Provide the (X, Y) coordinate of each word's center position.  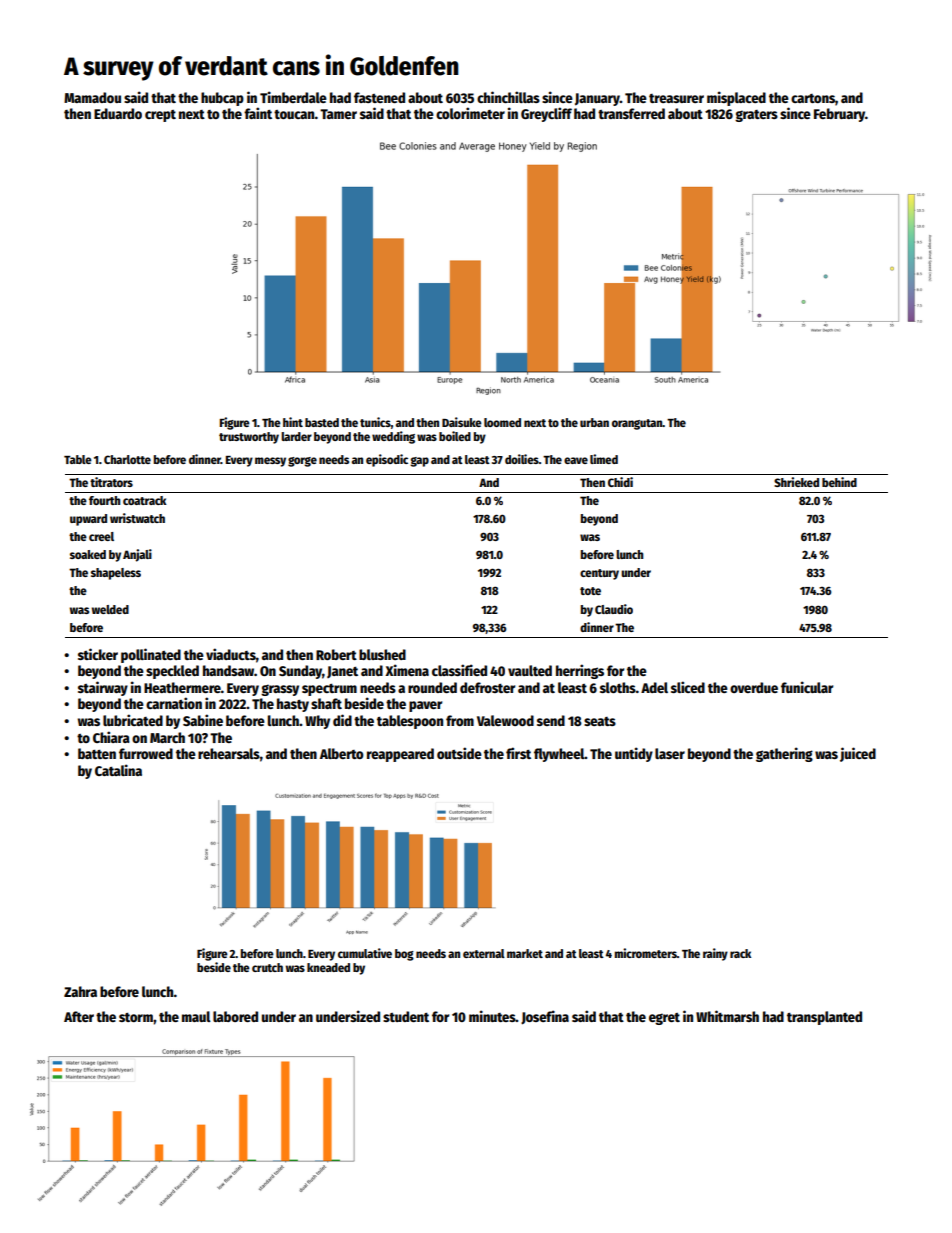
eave (576, 460)
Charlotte (127, 459)
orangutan (637, 424)
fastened (379, 97)
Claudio (614, 609)
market (525, 953)
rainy (715, 954)
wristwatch (137, 518)
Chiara (111, 737)
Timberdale (293, 97)
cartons (813, 98)
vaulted (530, 670)
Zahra (80, 991)
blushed (382, 654)
